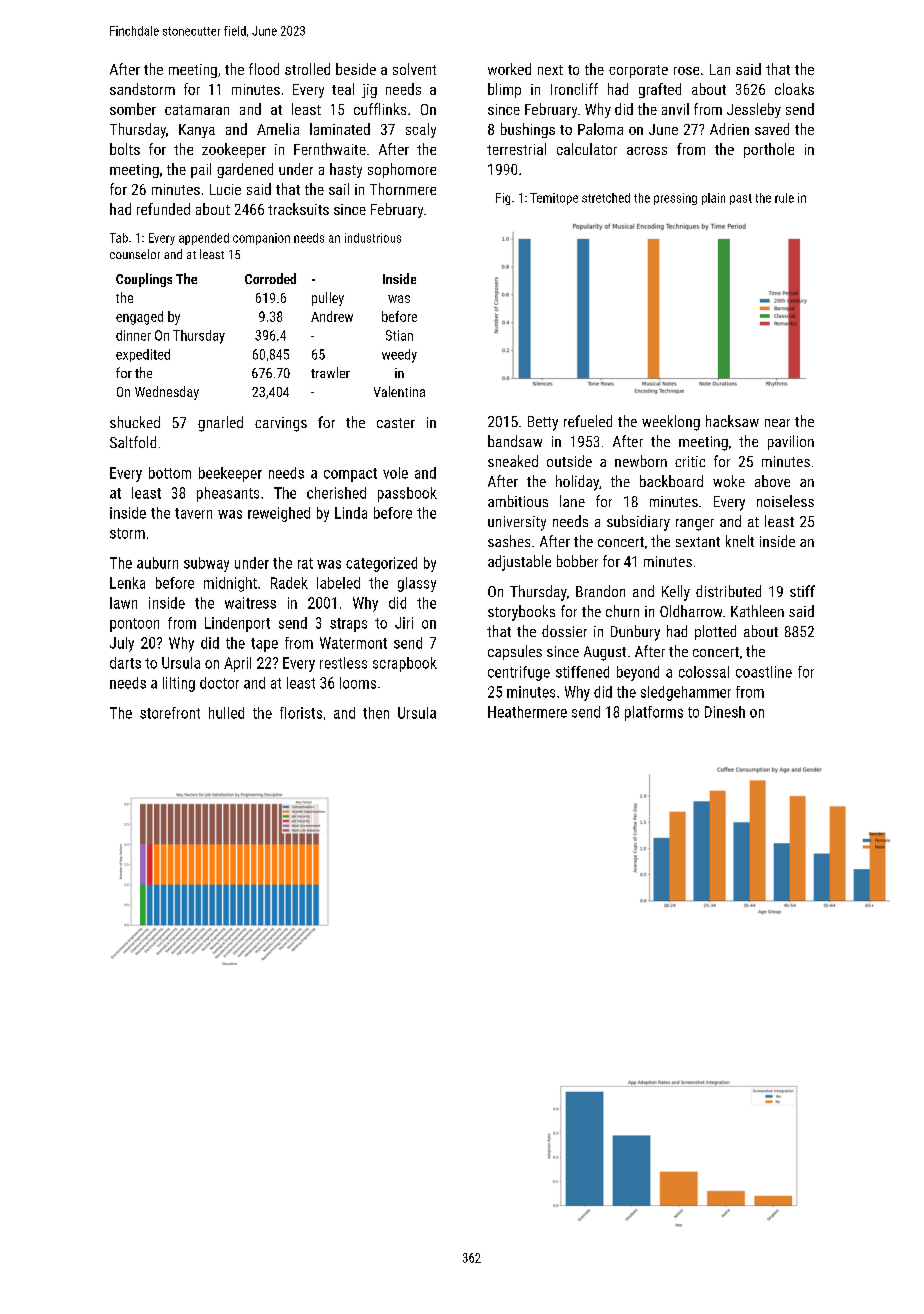 The width and height of the screenshot is (924, 1314). Describe the element at coordinates (226, 713) in the screenshot. I see `hulled` at that location.
